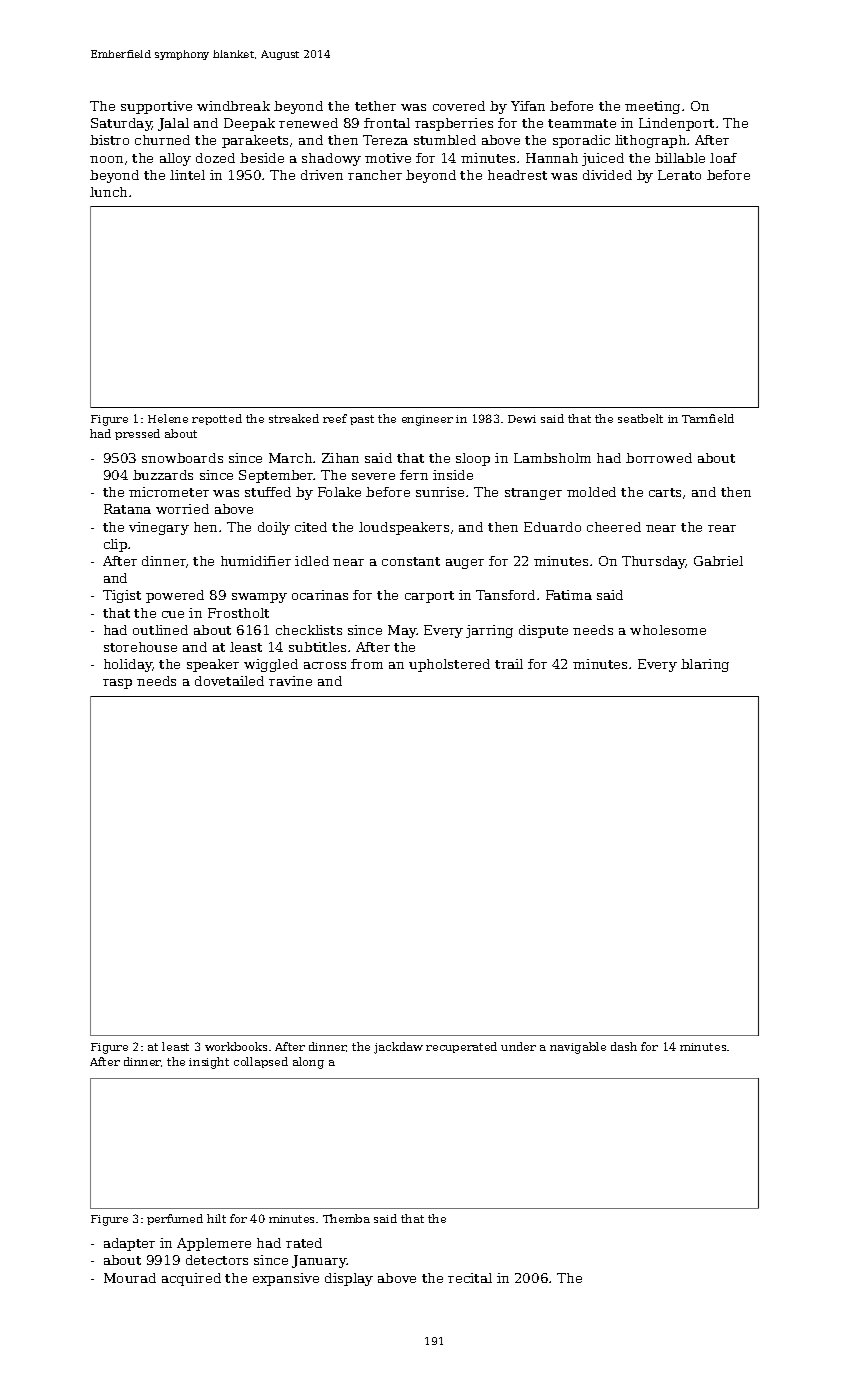 This document has width=849, height=1400. I want to click on Lindenport, so click(676, 124).
